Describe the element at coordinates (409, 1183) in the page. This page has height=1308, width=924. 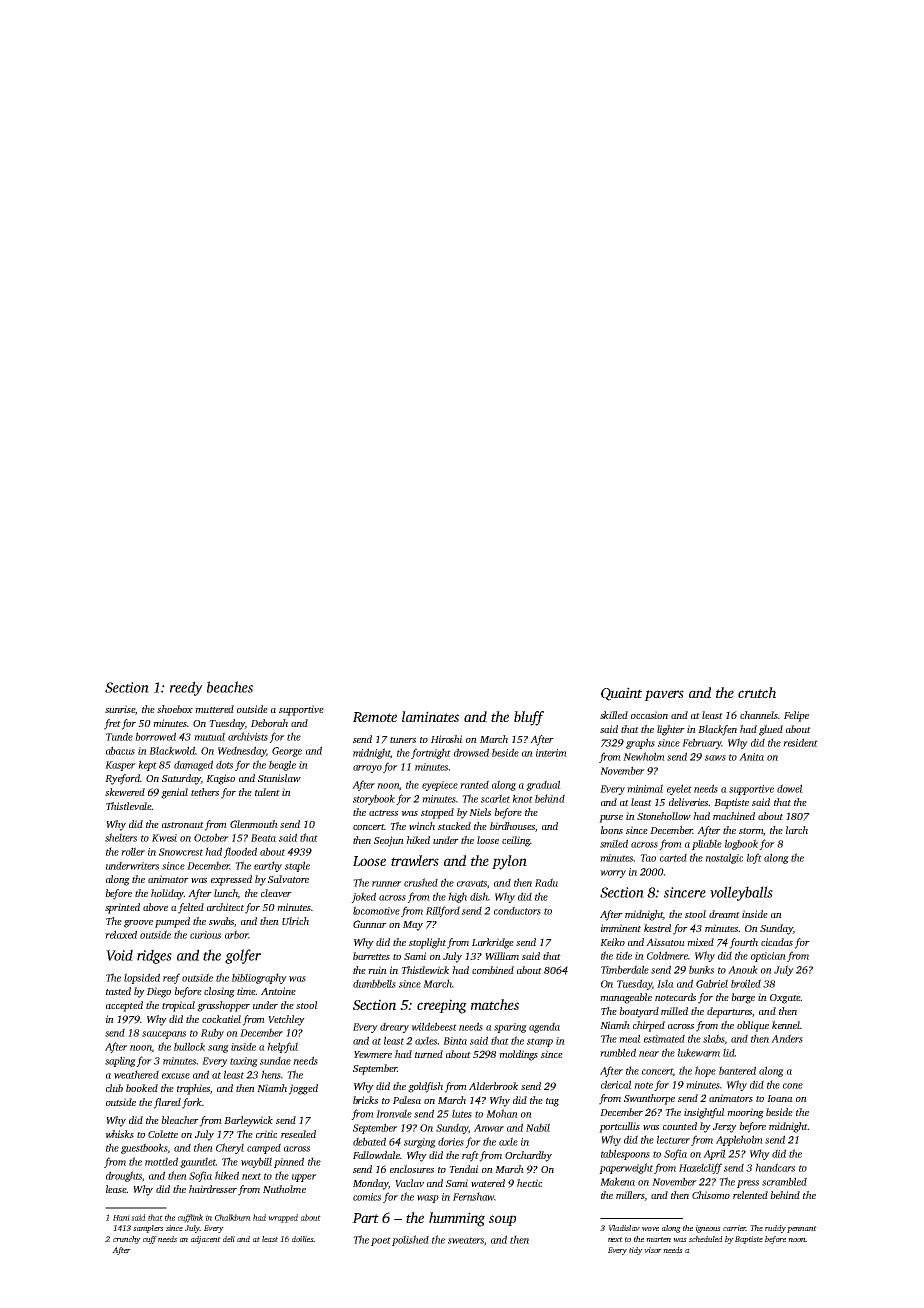
I see `Vaclav` at that location.
